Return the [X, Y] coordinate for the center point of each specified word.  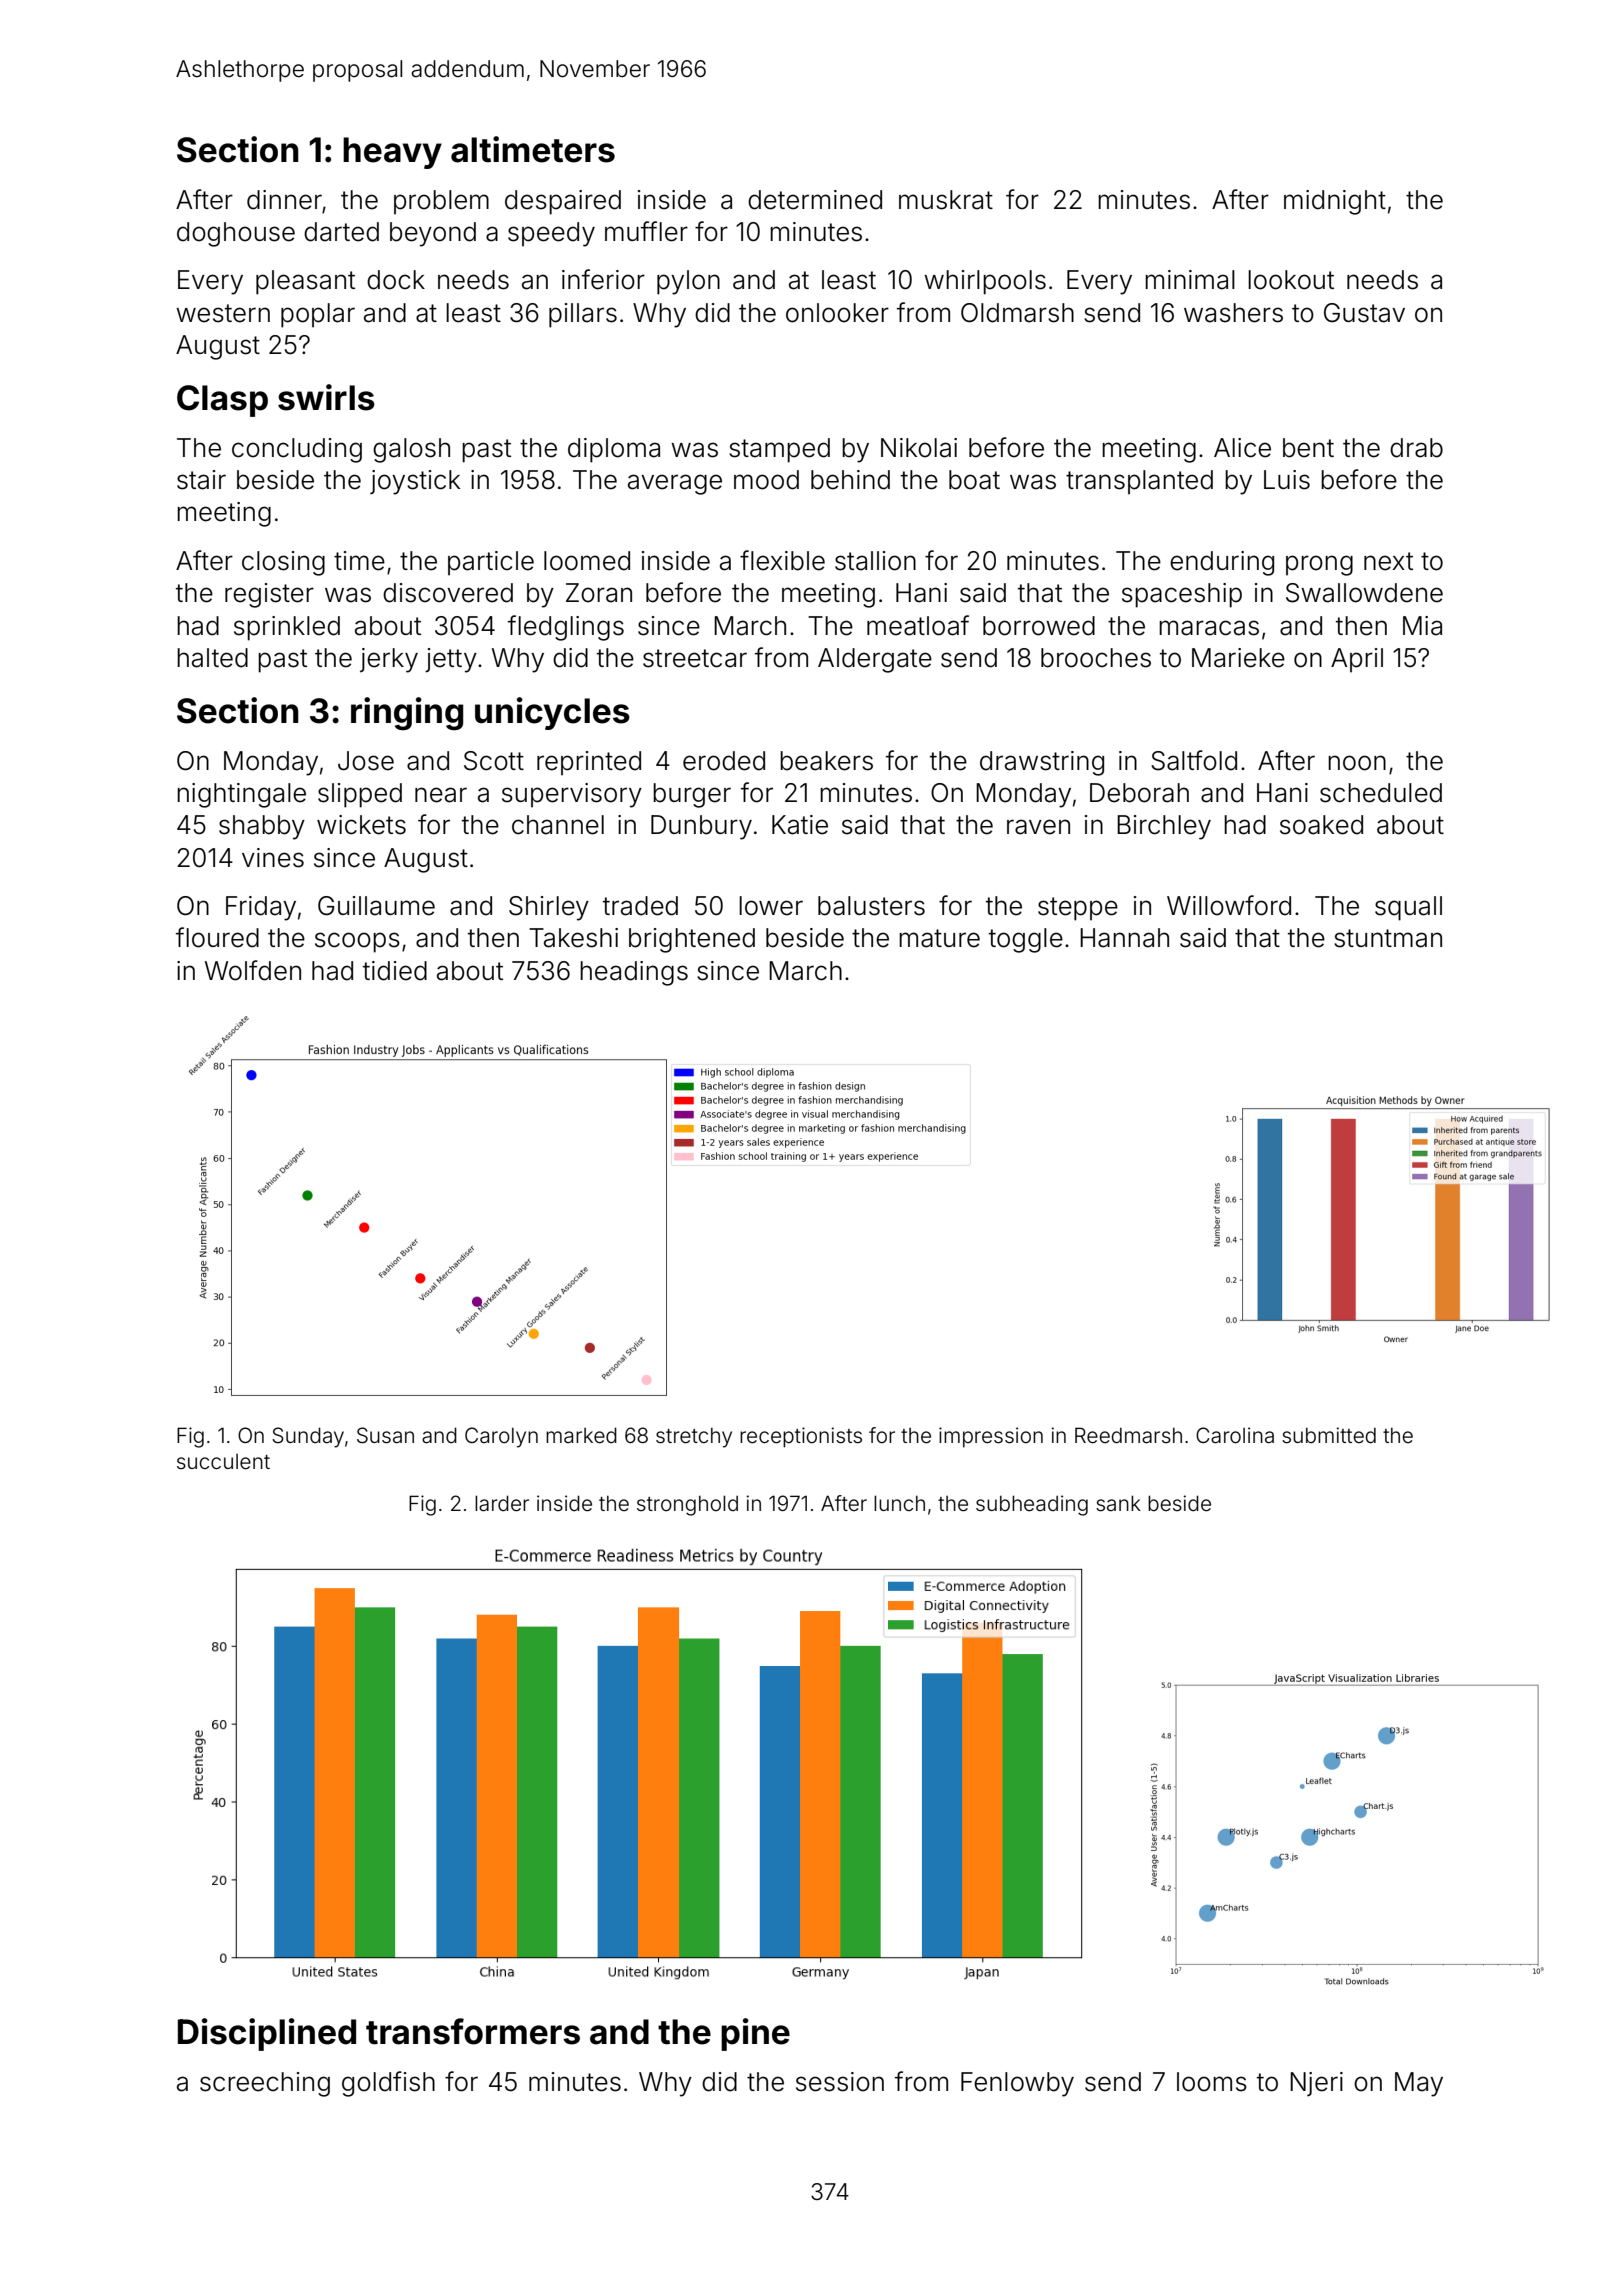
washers [1233, 313]
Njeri [1316, 2084]
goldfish [388, 2084]
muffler [646, 231]
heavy [392, 153]
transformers [473, 2031]
